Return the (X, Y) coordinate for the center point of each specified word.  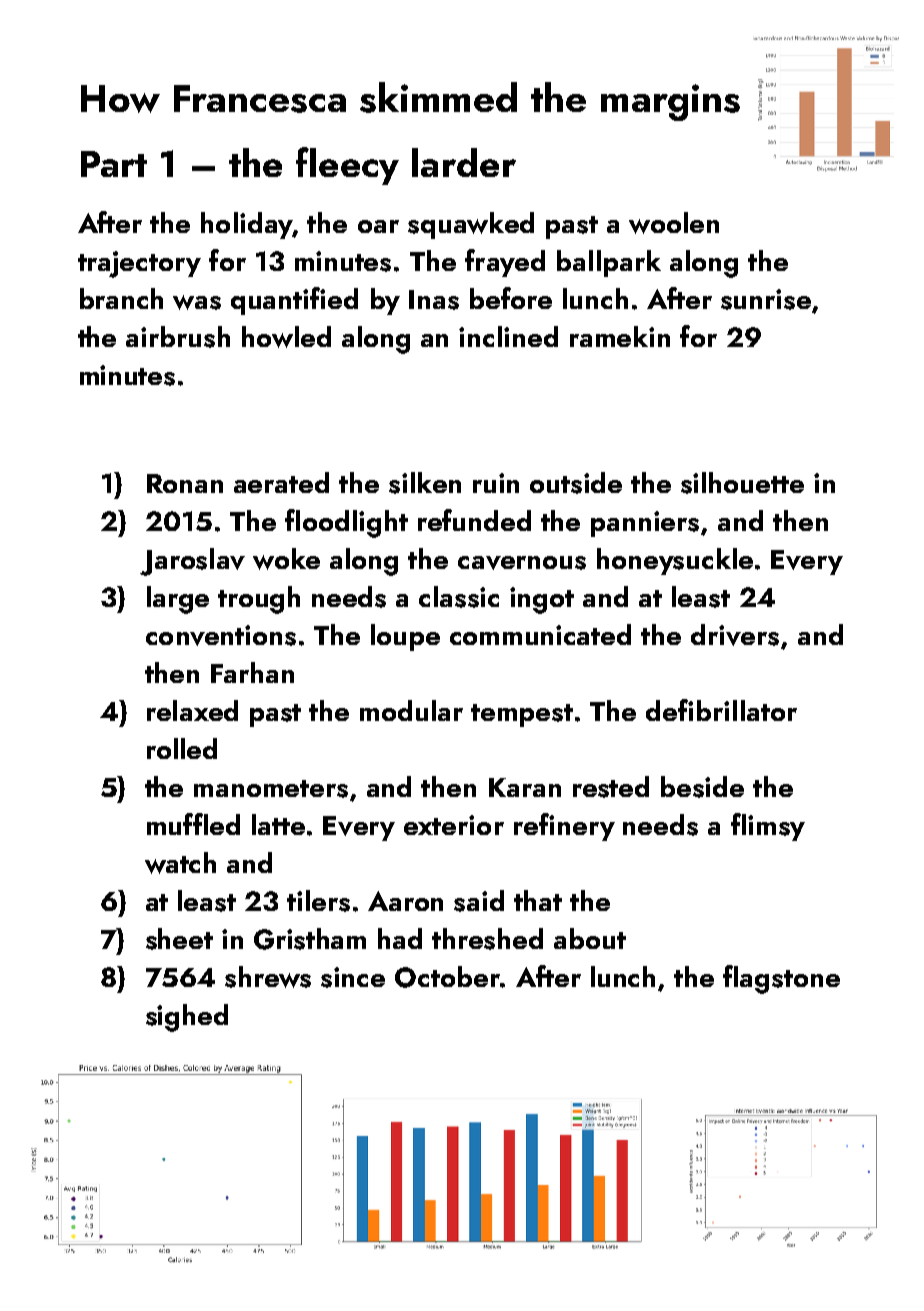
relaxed (192, 710)
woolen (674, 223)
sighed (187, 1018)
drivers (735, 635)
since (353, 977)
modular (411, 710)
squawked (471, 225)
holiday (246, 225)
